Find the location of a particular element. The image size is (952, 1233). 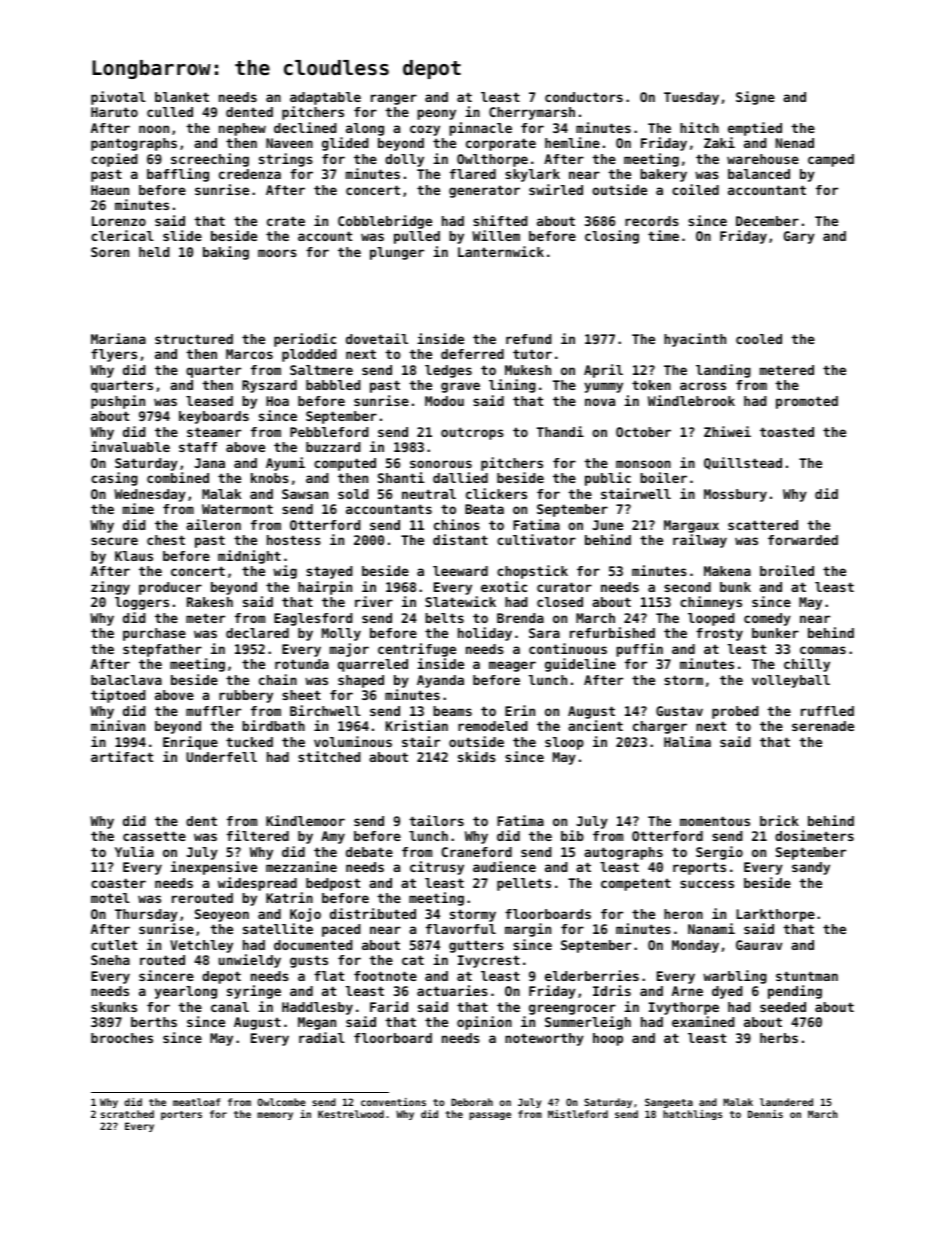

cultivator is located at coordinates (536, 539).
